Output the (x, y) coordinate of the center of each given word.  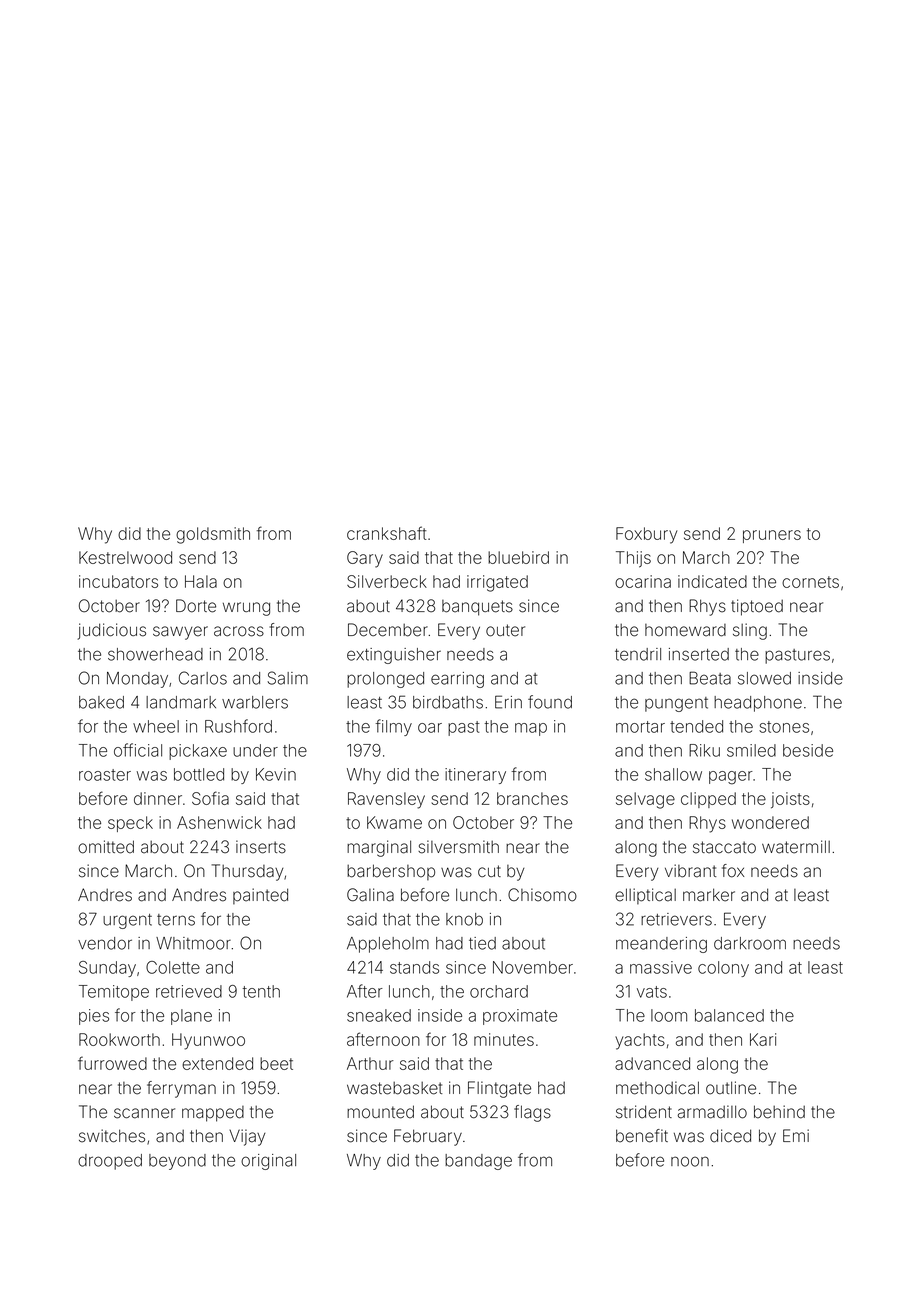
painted (260, 896)
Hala (201, 581)
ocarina (643, 581)
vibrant (691, 871)
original (268, 1162)
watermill (796, 847)
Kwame (394, 822)
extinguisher (394, 656)
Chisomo (542, 895)
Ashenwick (219, 822)
